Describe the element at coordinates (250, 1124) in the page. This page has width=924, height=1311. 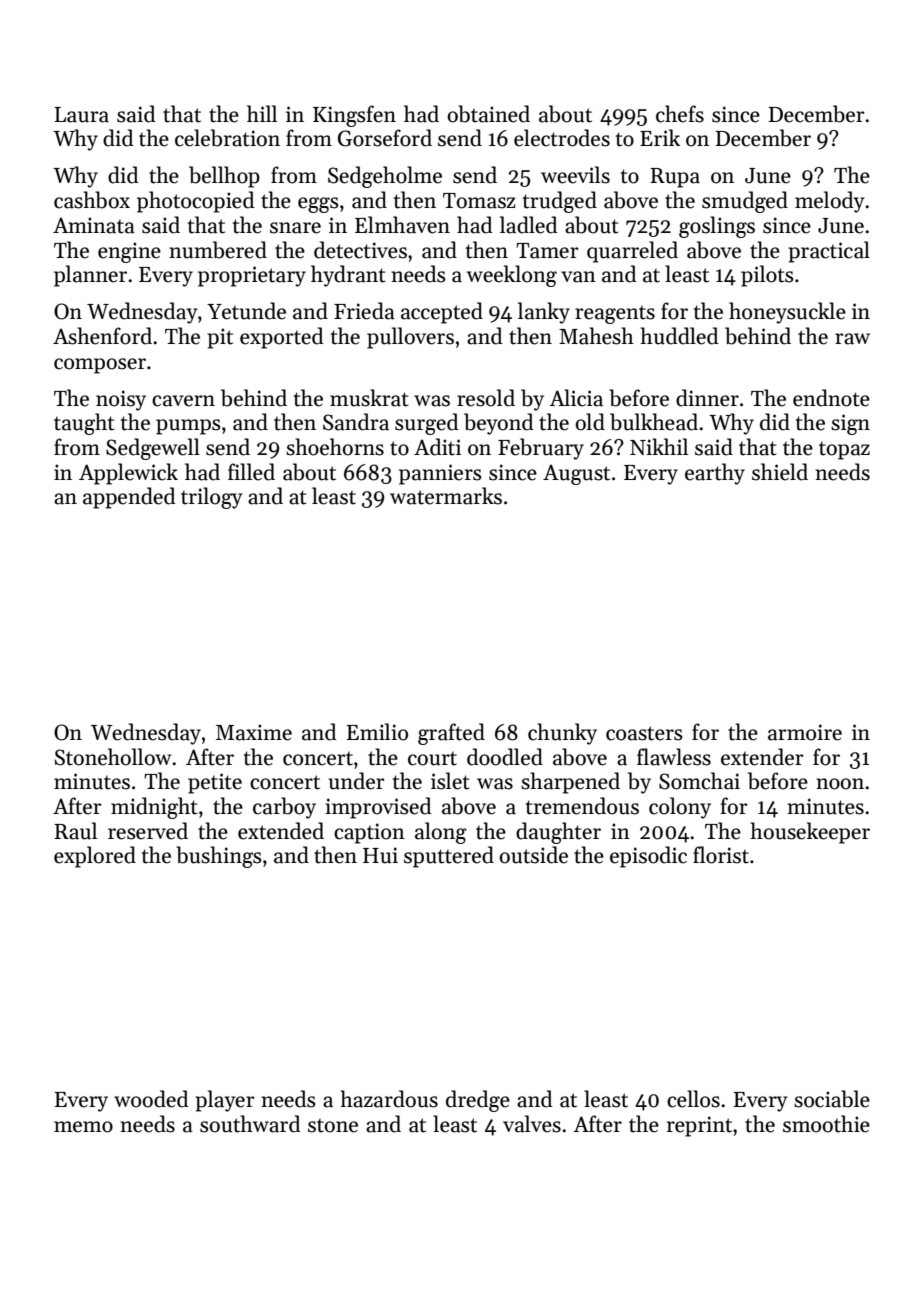
I see `southward` at that location.
